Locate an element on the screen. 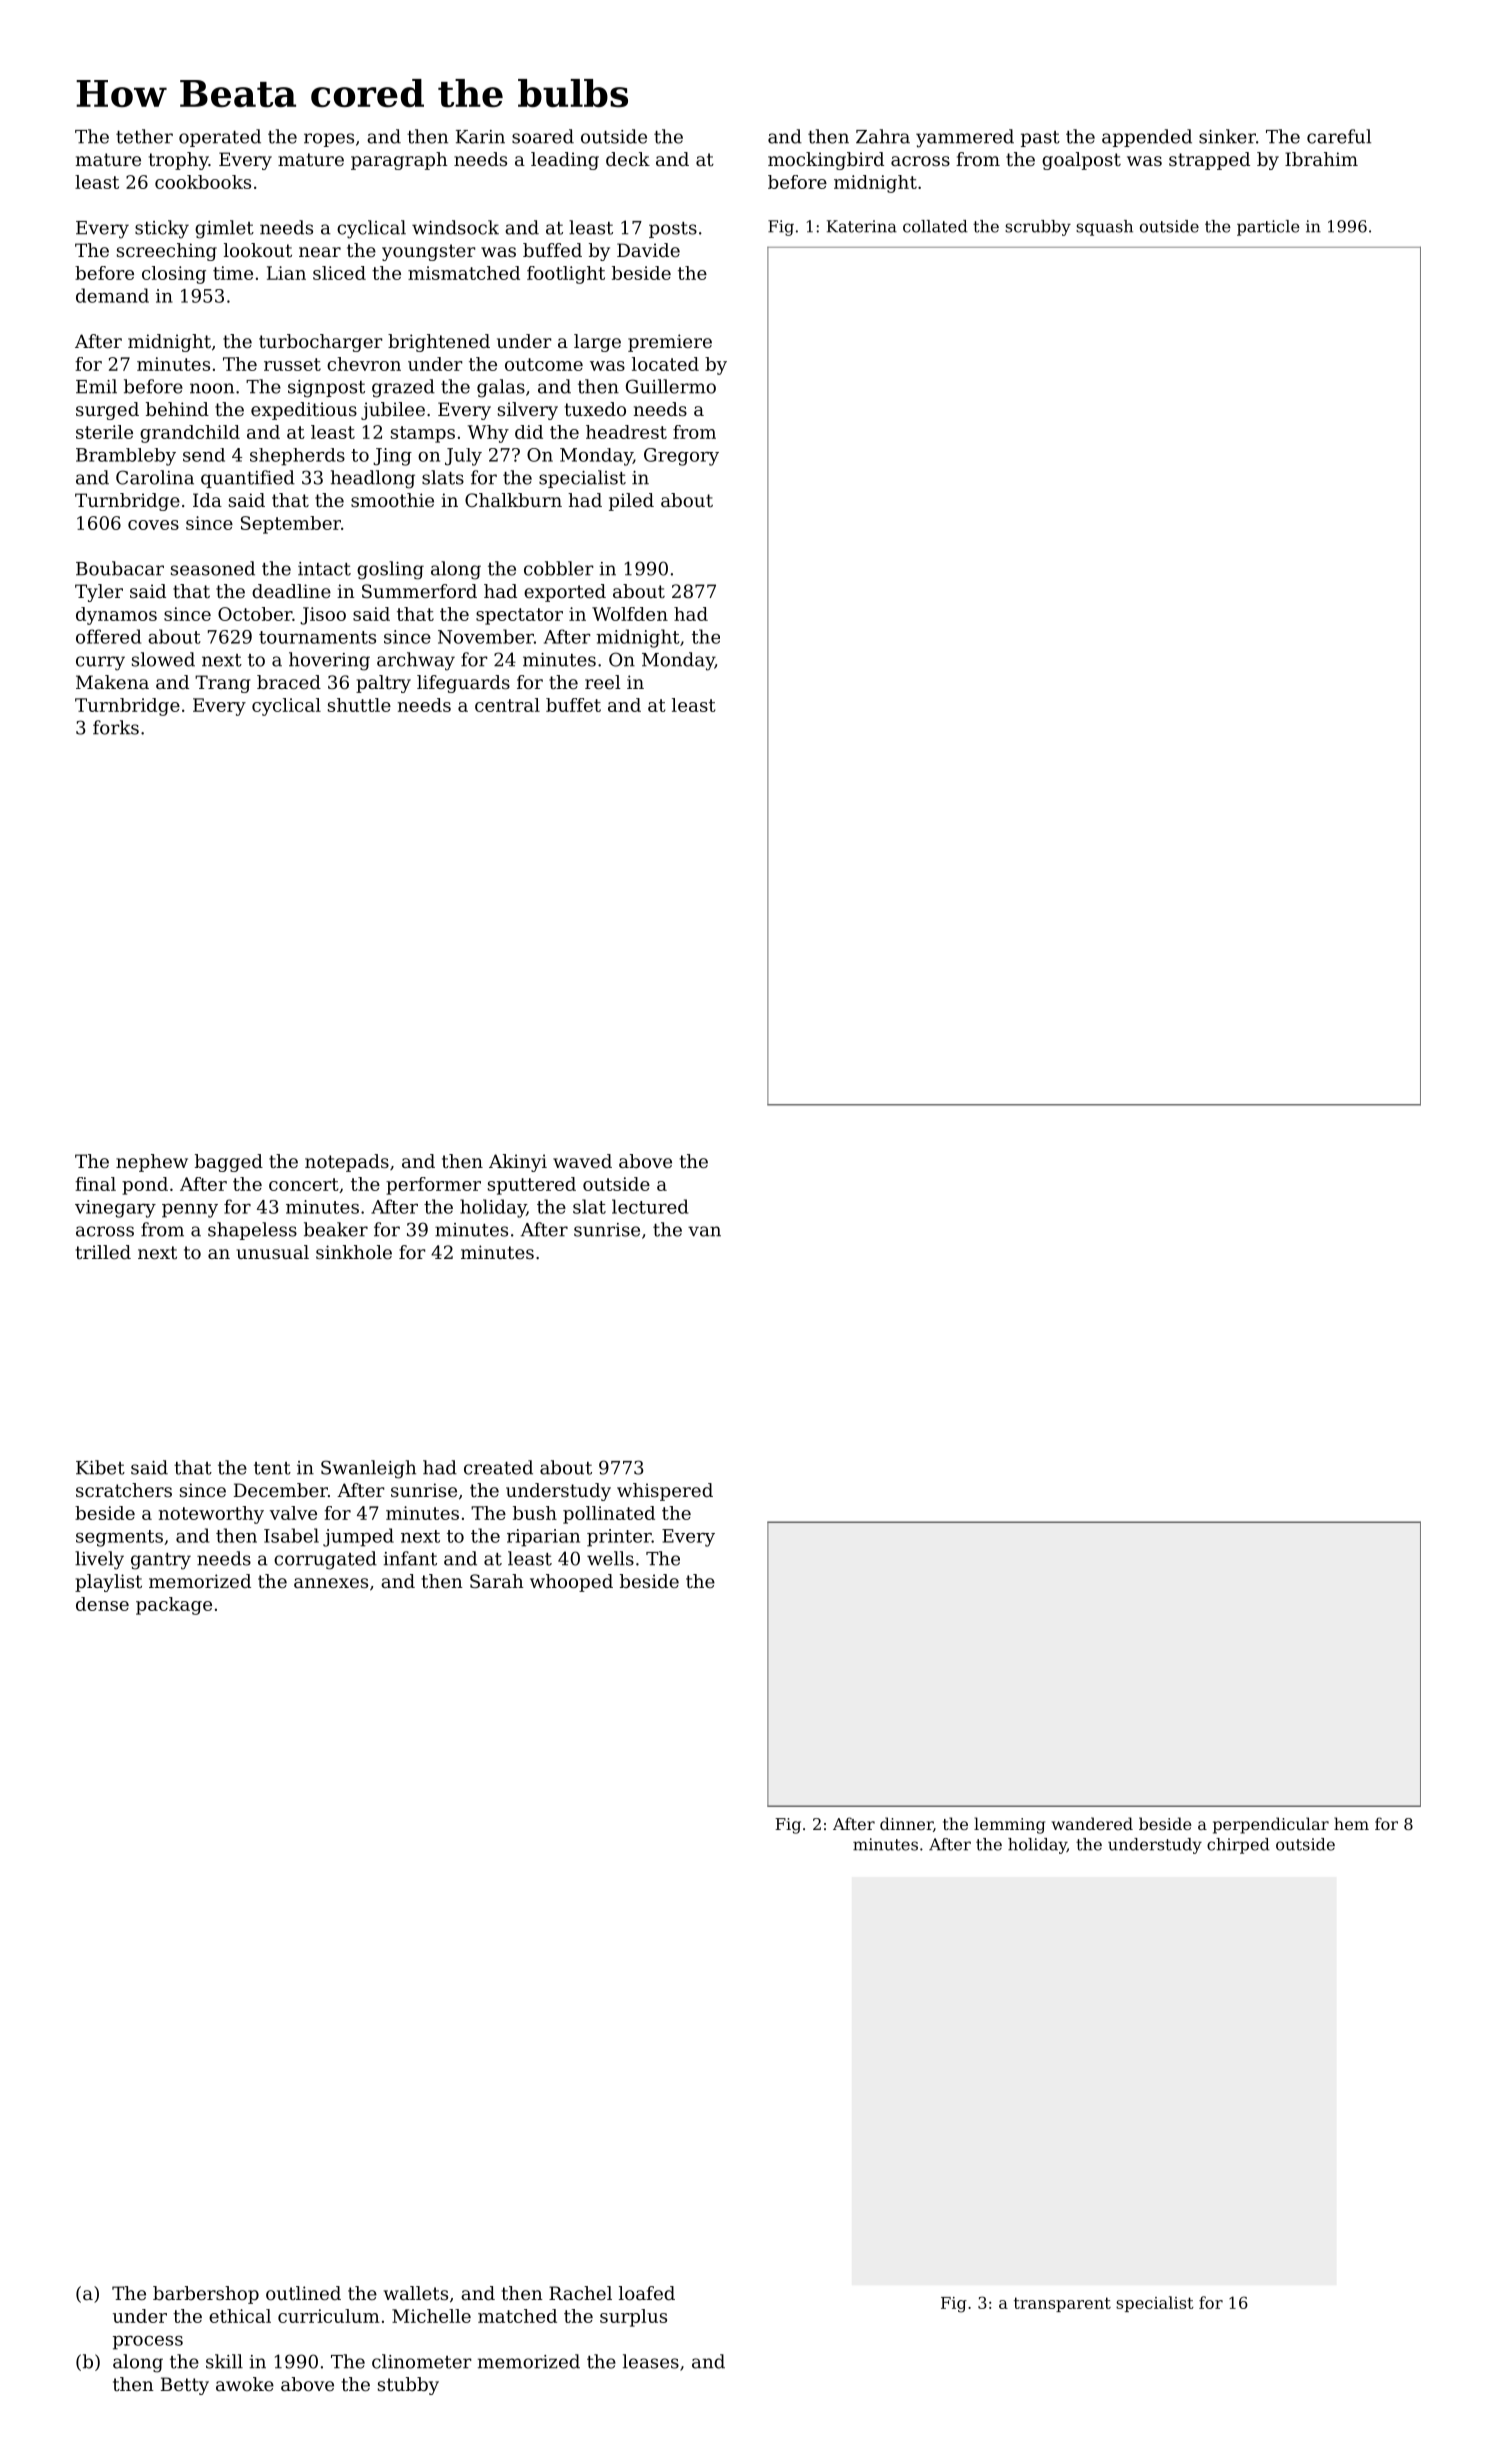 This screenshot has height=2464, width=1496. outlined is located at coordinates (303, 2293).
